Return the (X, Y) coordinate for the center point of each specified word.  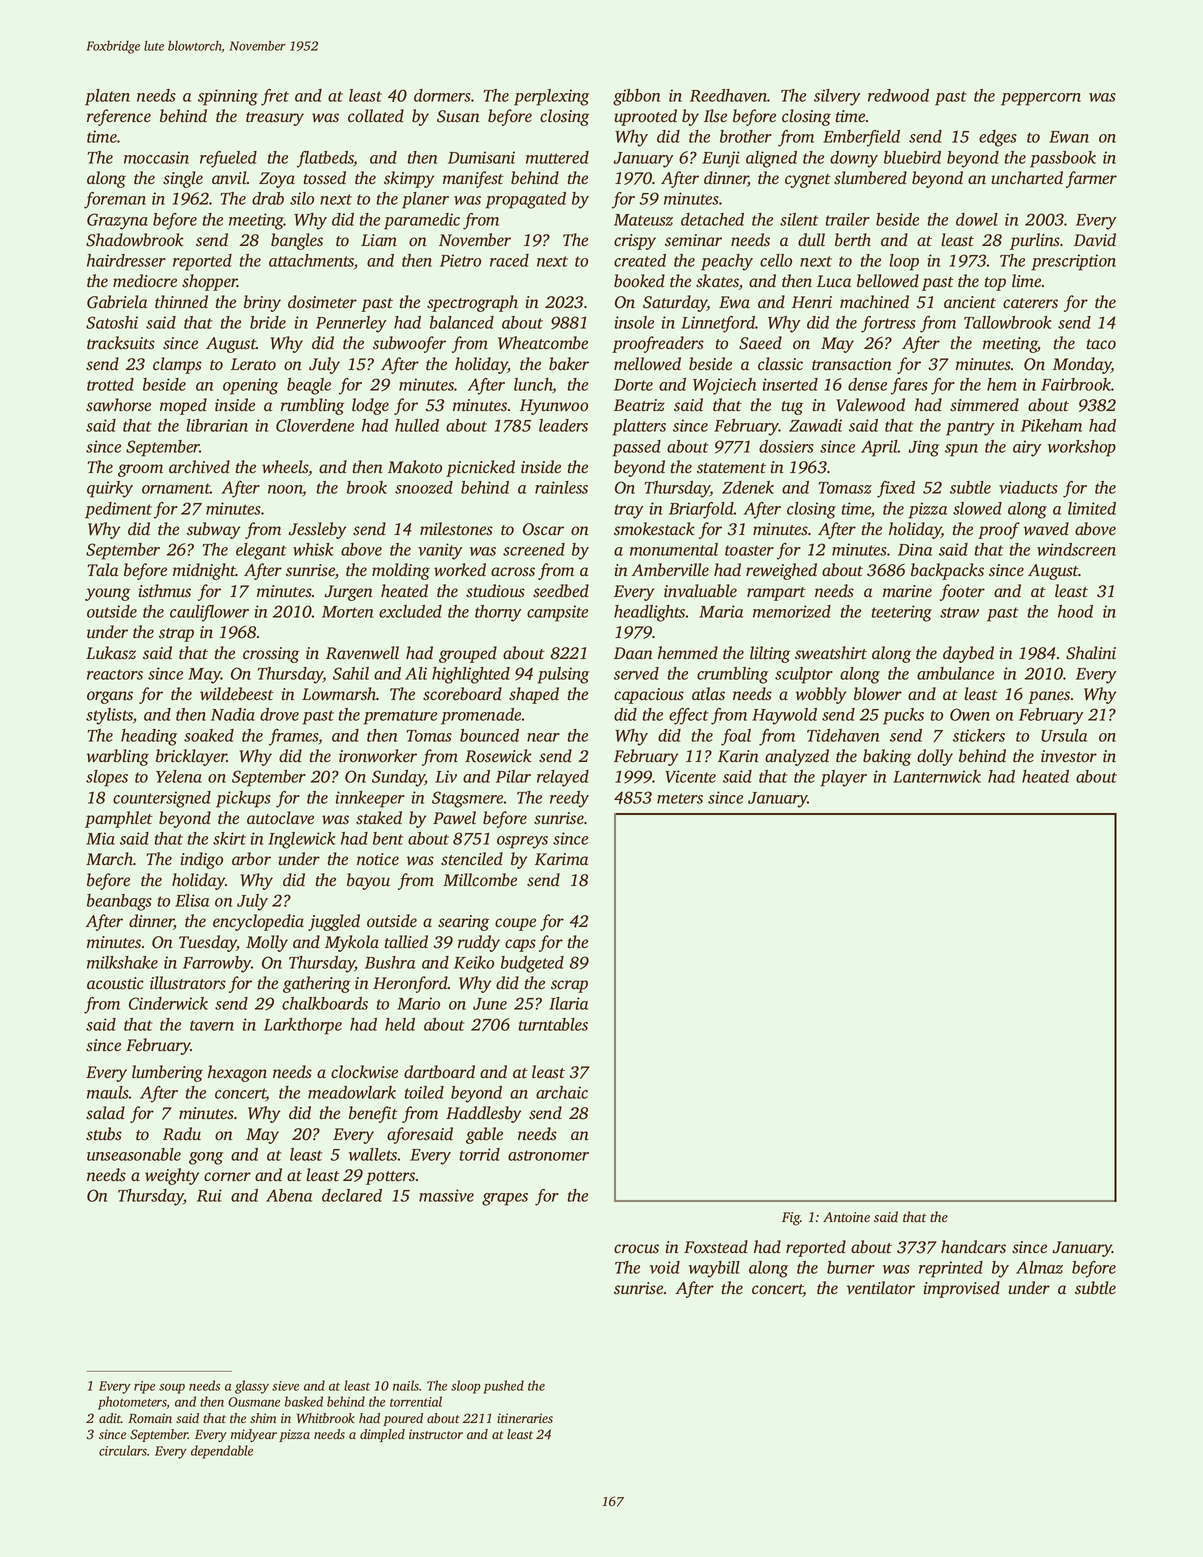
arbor (251, 859)
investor (1069, 756)
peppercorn (1041, 99)
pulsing (563, 675)
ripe (144, 1387)
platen (107, 97)
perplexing (551, 97)
